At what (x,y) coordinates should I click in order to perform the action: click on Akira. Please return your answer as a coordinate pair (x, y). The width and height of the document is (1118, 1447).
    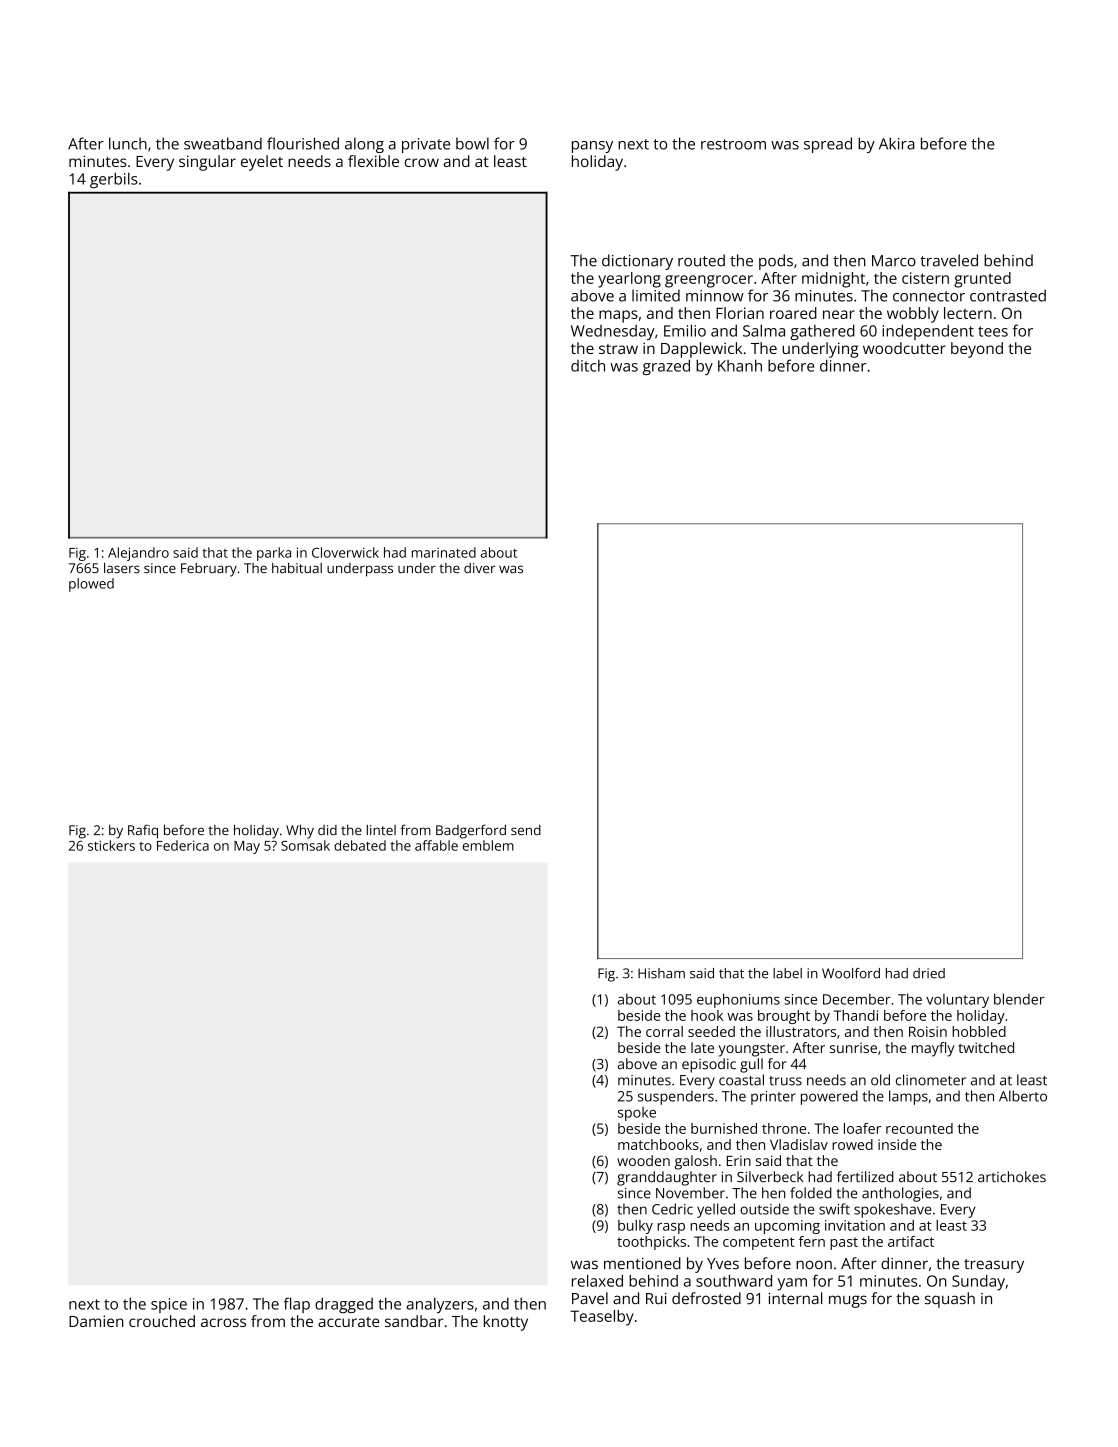
    Looking at the image, I should click on (896, 143).
